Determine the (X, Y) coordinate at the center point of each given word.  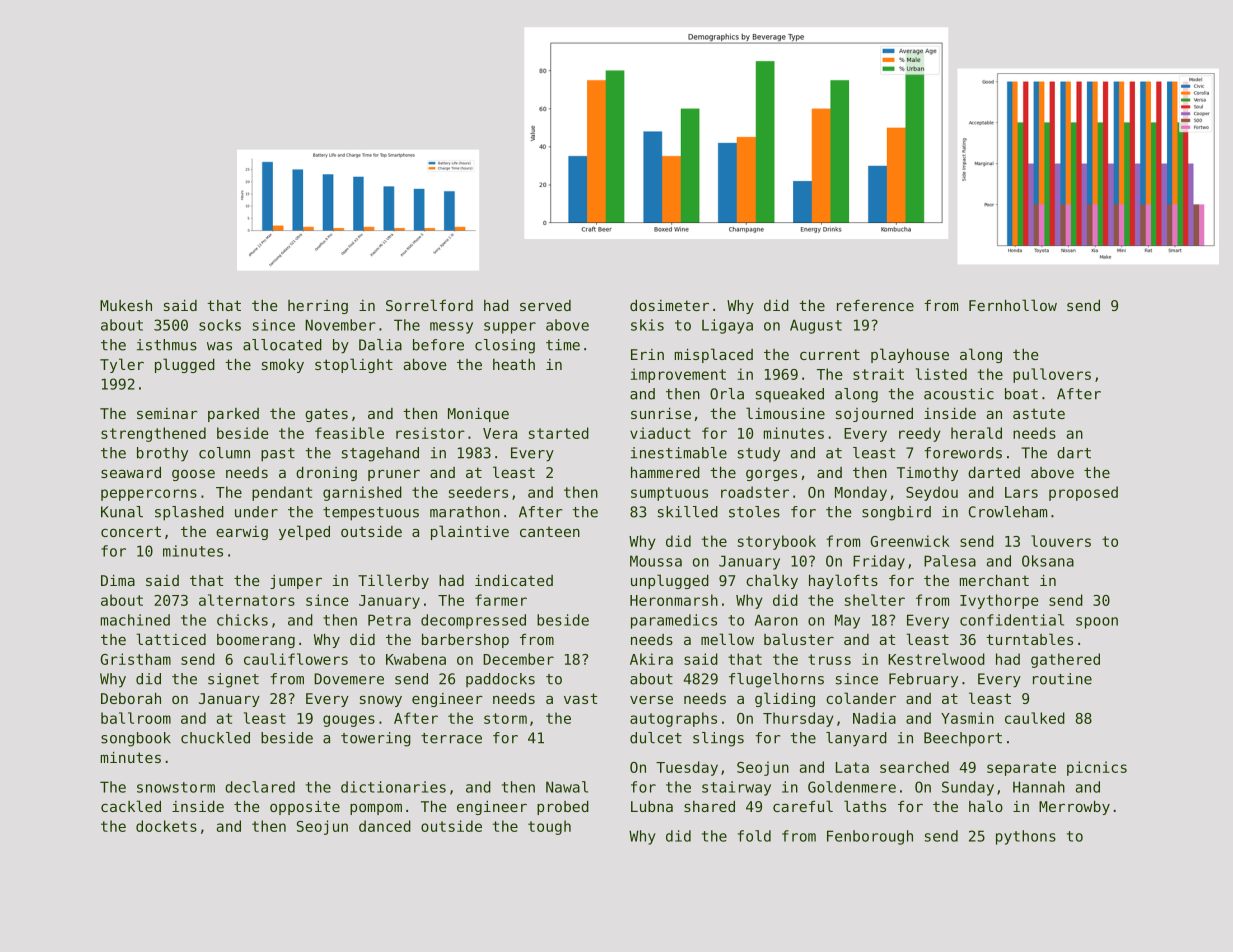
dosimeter (669, 305)
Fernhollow (1013, 305)
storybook (777, 542)
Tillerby (393, 581)
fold (754, 836)
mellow (727, 639)
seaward (131, 472)
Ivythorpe (999, 601)
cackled (131, 806)
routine (1062, 679)
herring (318, 307)
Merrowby (1074, 808)
